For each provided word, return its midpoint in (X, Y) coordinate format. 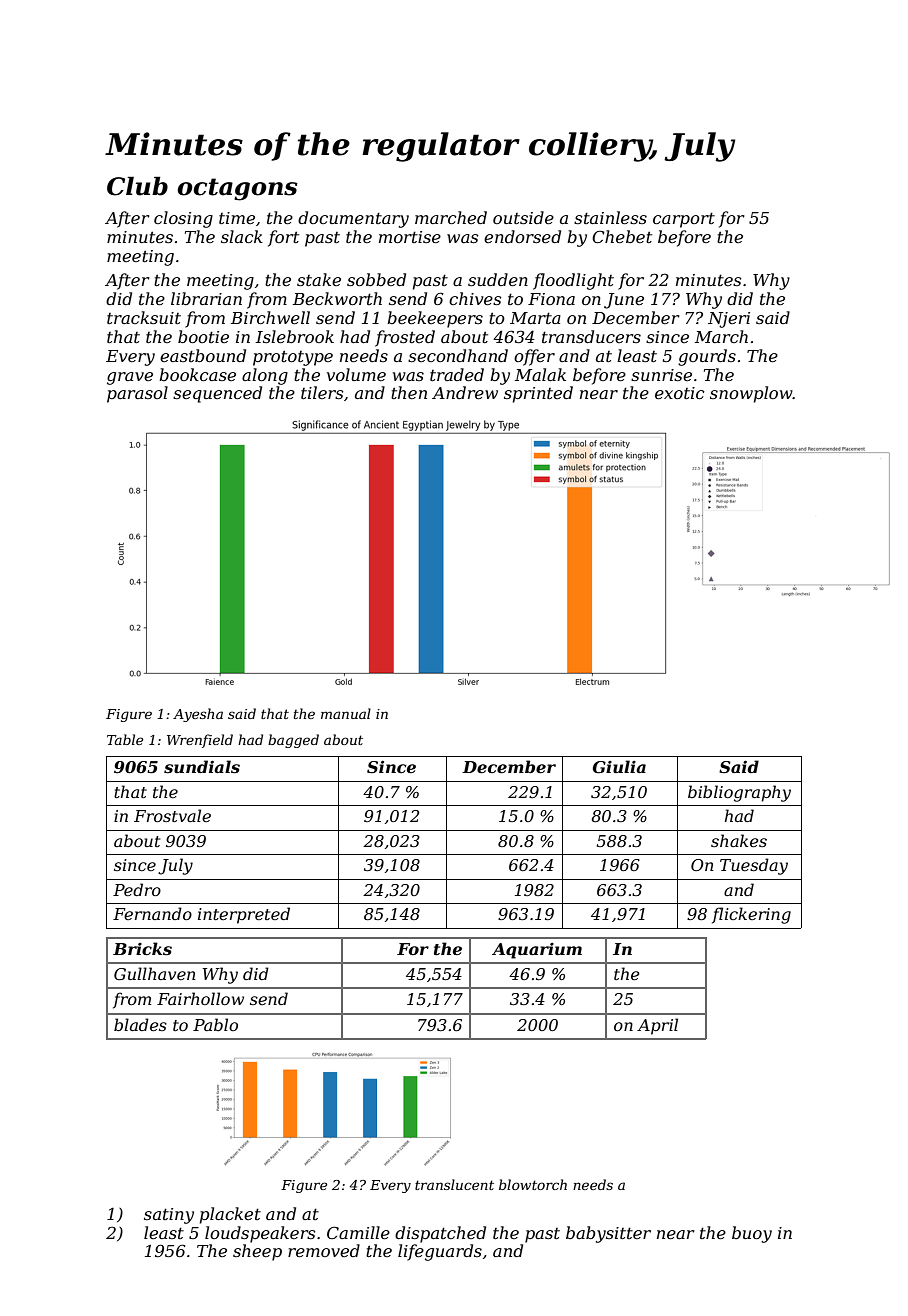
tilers (322, 392)
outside (523, 217)
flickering (751, 915)
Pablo (215, 1024)
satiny (169, 1216)
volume (356, 374)
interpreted (244, 915)
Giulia (619, 766)
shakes (739, 840)
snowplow (751, 394)
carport (684, 220)
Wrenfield (200, 741)
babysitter (608, 1234)
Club (137, 186)
